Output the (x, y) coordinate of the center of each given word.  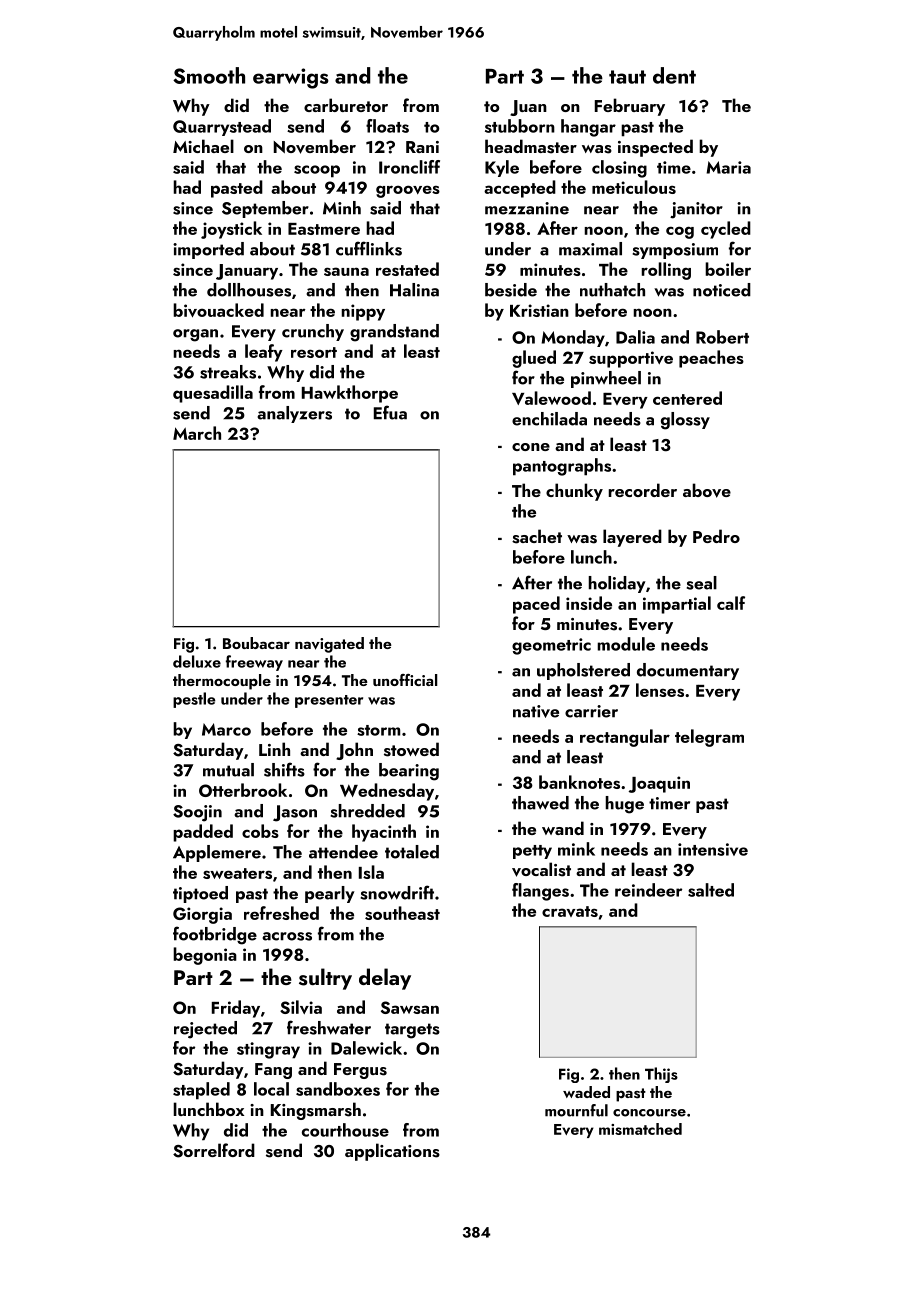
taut (627, 77)
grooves (408, 191)
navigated (329, 645)
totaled (412, 852)
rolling (666, 271)
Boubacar (256, 643)
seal (701, 583)
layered (632, 538)
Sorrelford (214, 1150)
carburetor (346, 105)
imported (208, 250)
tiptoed (200, 894)
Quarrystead (222, 127)
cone (531, 447)
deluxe (197, 661)
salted (711, 890)
